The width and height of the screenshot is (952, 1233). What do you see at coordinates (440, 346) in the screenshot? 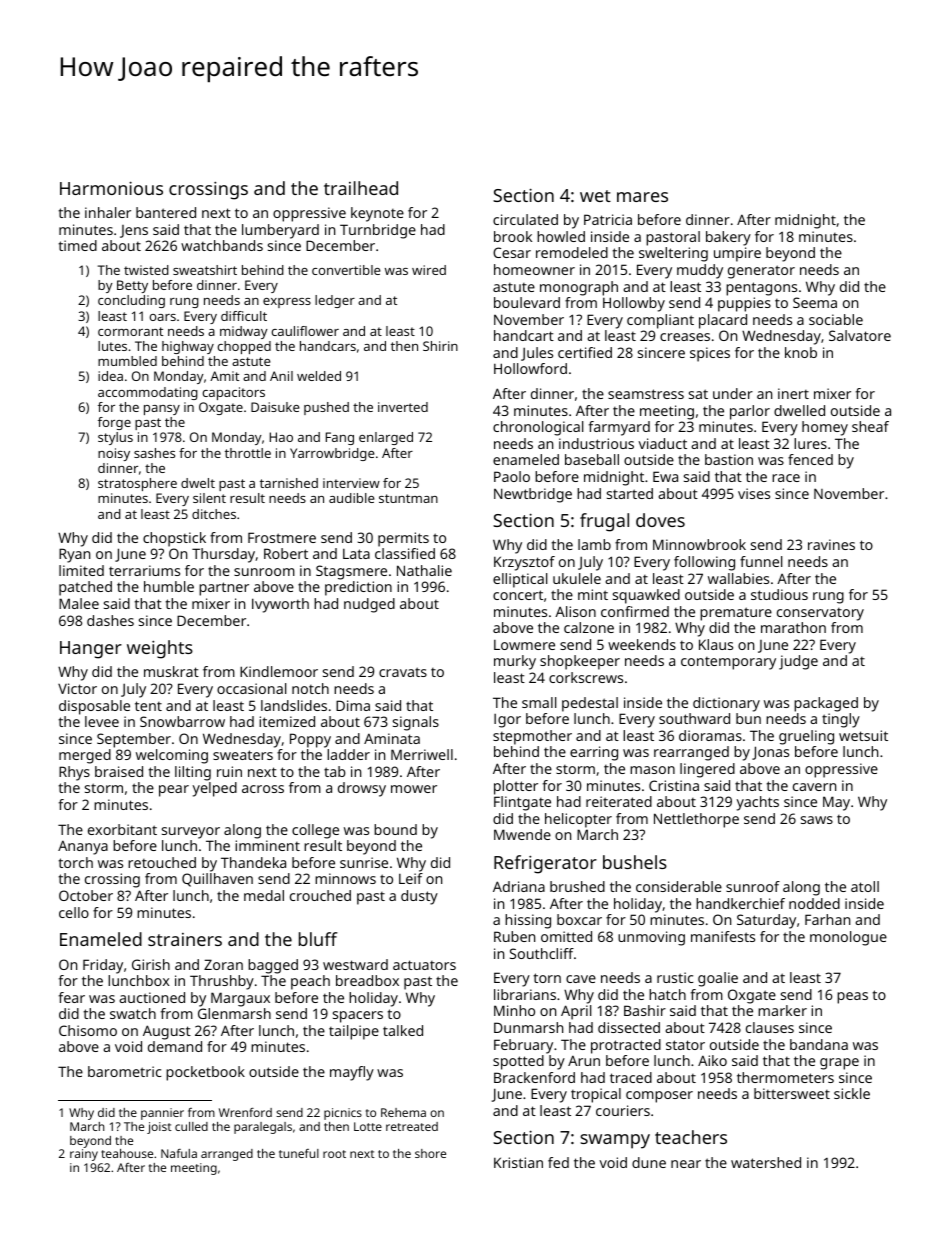
I see `Shirin` at bounding box center [440, 346].
